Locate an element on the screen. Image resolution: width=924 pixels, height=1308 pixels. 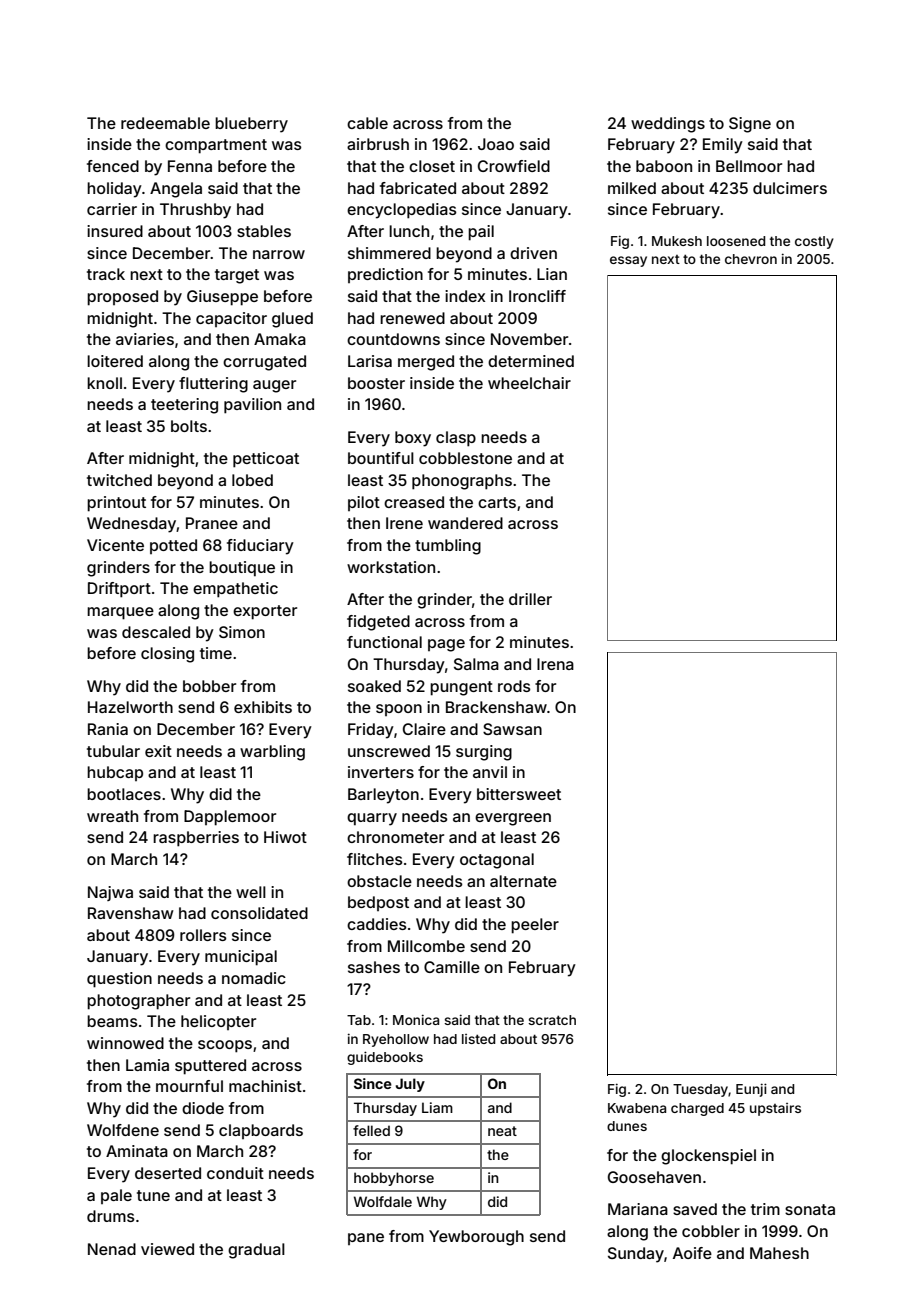
printout is located at coordinates (116, 504).
